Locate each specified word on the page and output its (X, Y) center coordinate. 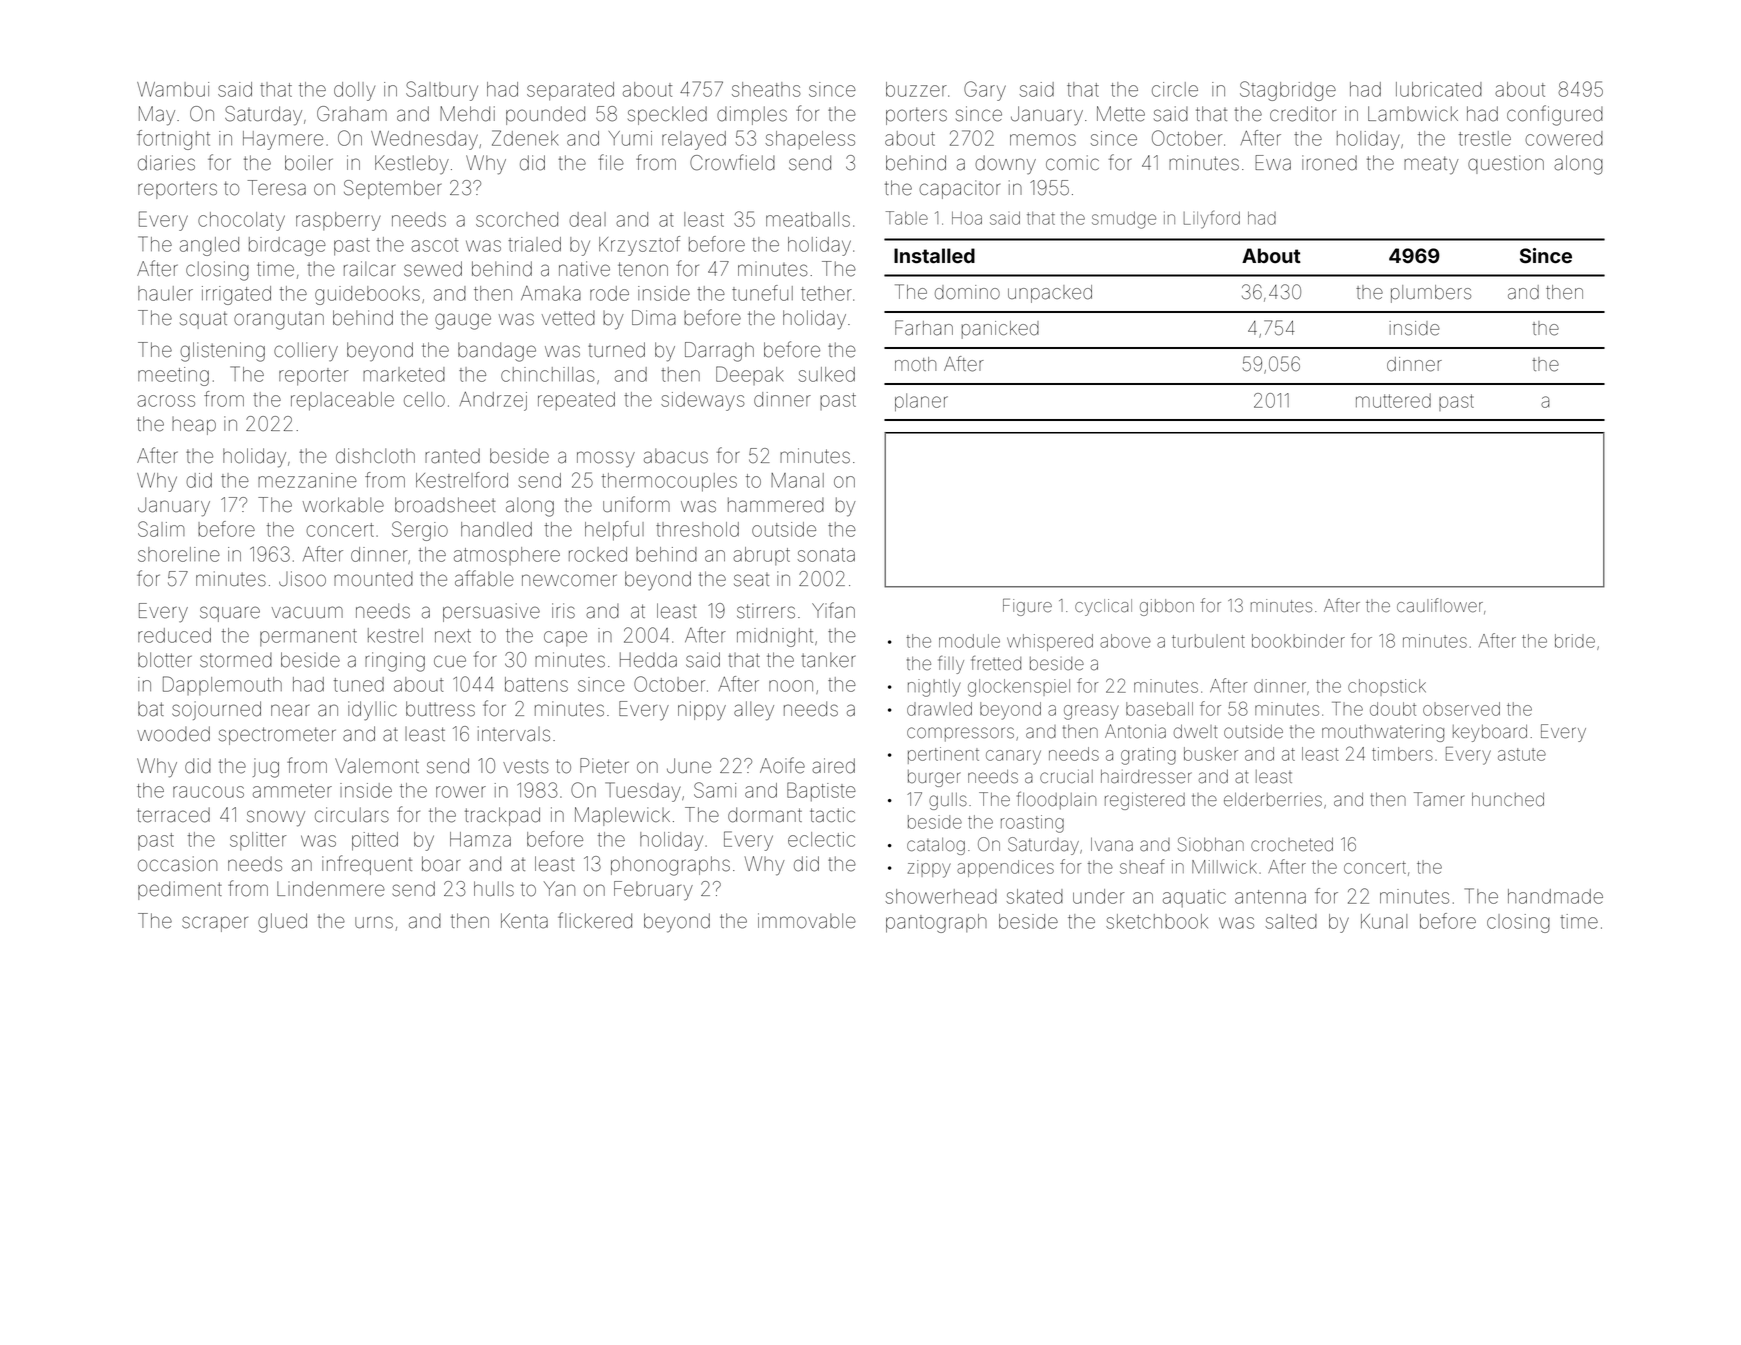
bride (1575, 641)
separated (570, 91)
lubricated (1439, 89)
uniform (636, 504)
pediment (180, 890)
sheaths (766, 89)
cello (424, 399)
